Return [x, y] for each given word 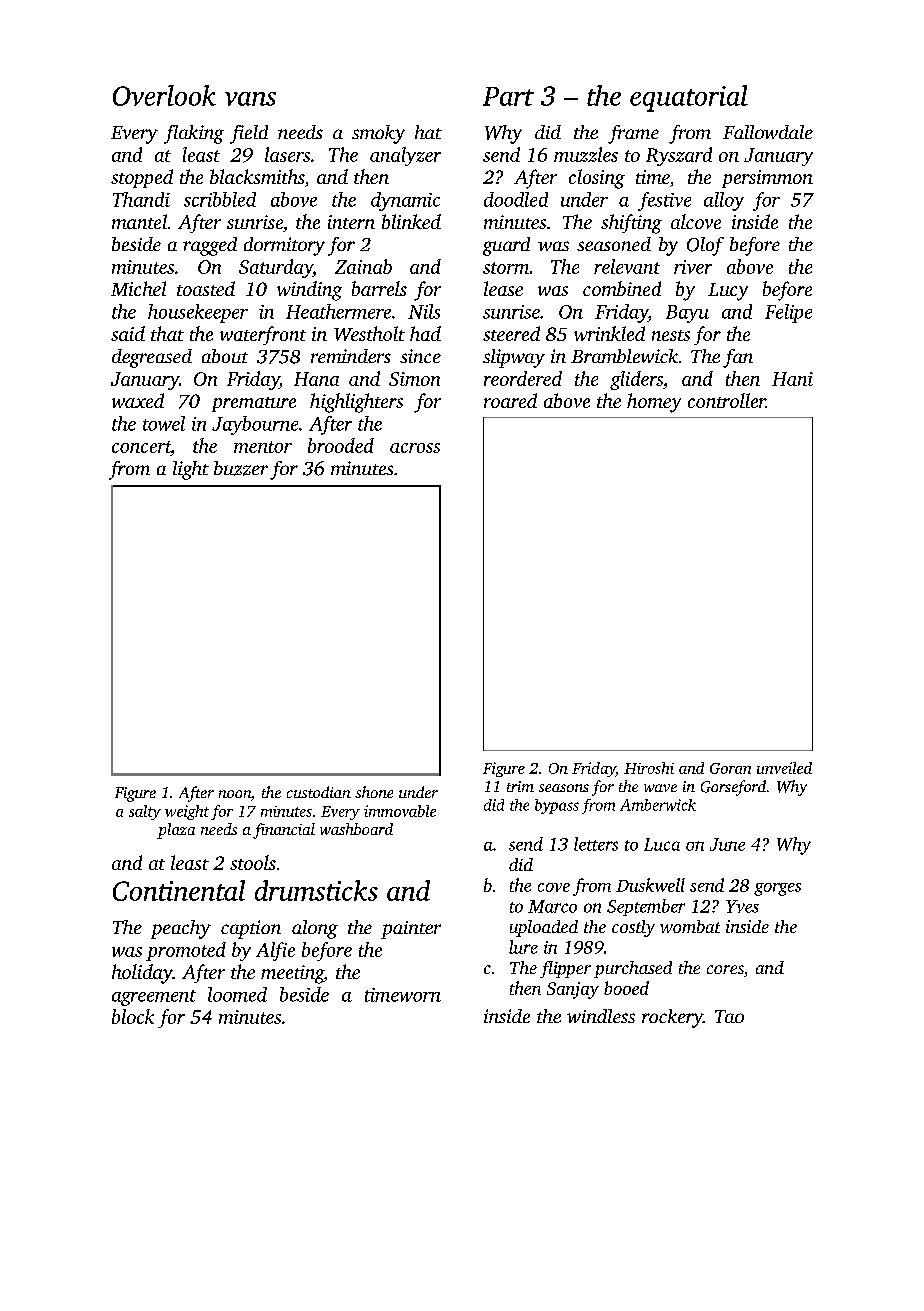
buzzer [241, 468]
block [133, 1016]
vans [250, 99]
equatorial [689, 98]
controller [727, 400]
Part [508, 96]
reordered [523, 378]
